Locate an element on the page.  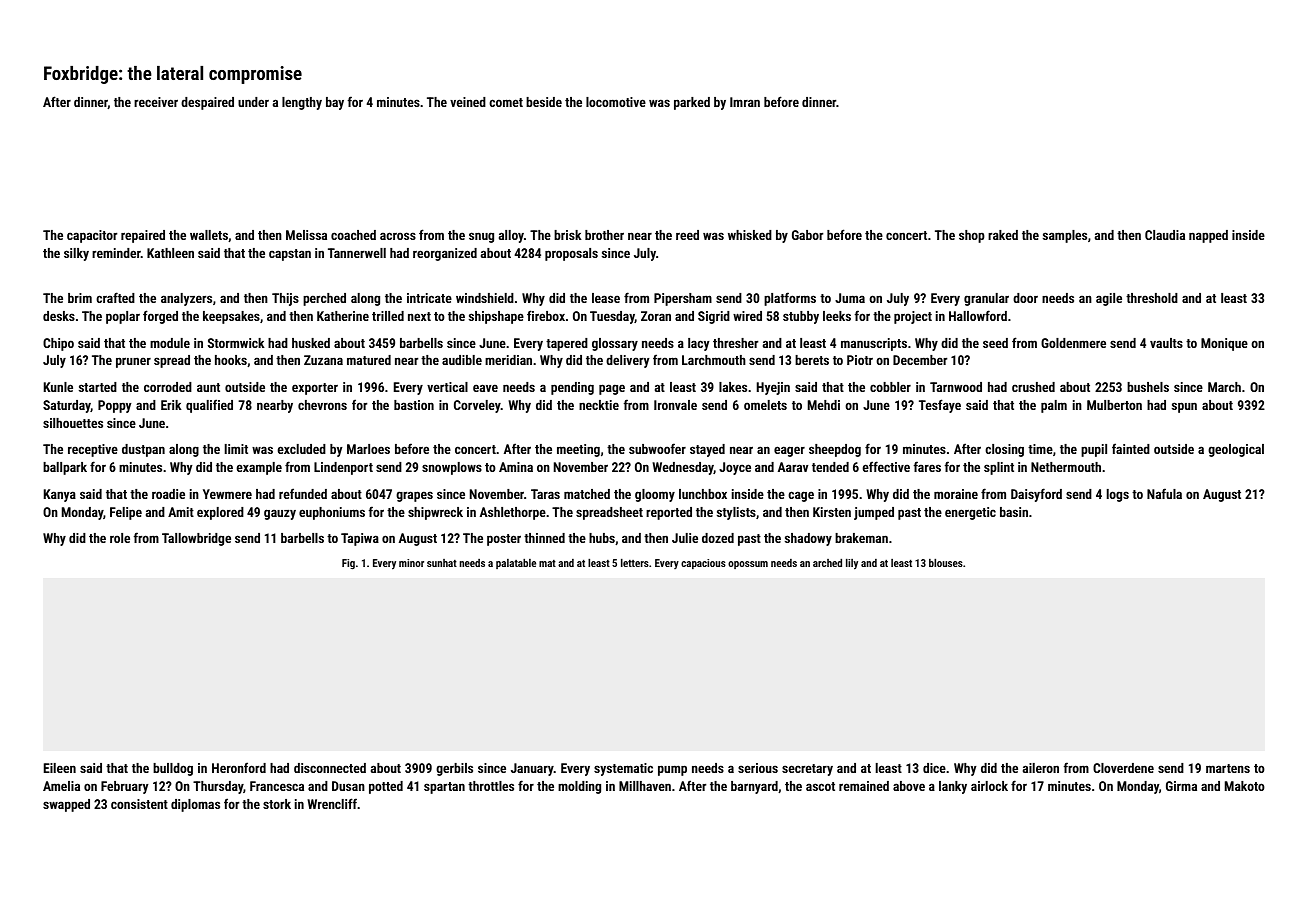
started is located at coordinates (98, 387).
